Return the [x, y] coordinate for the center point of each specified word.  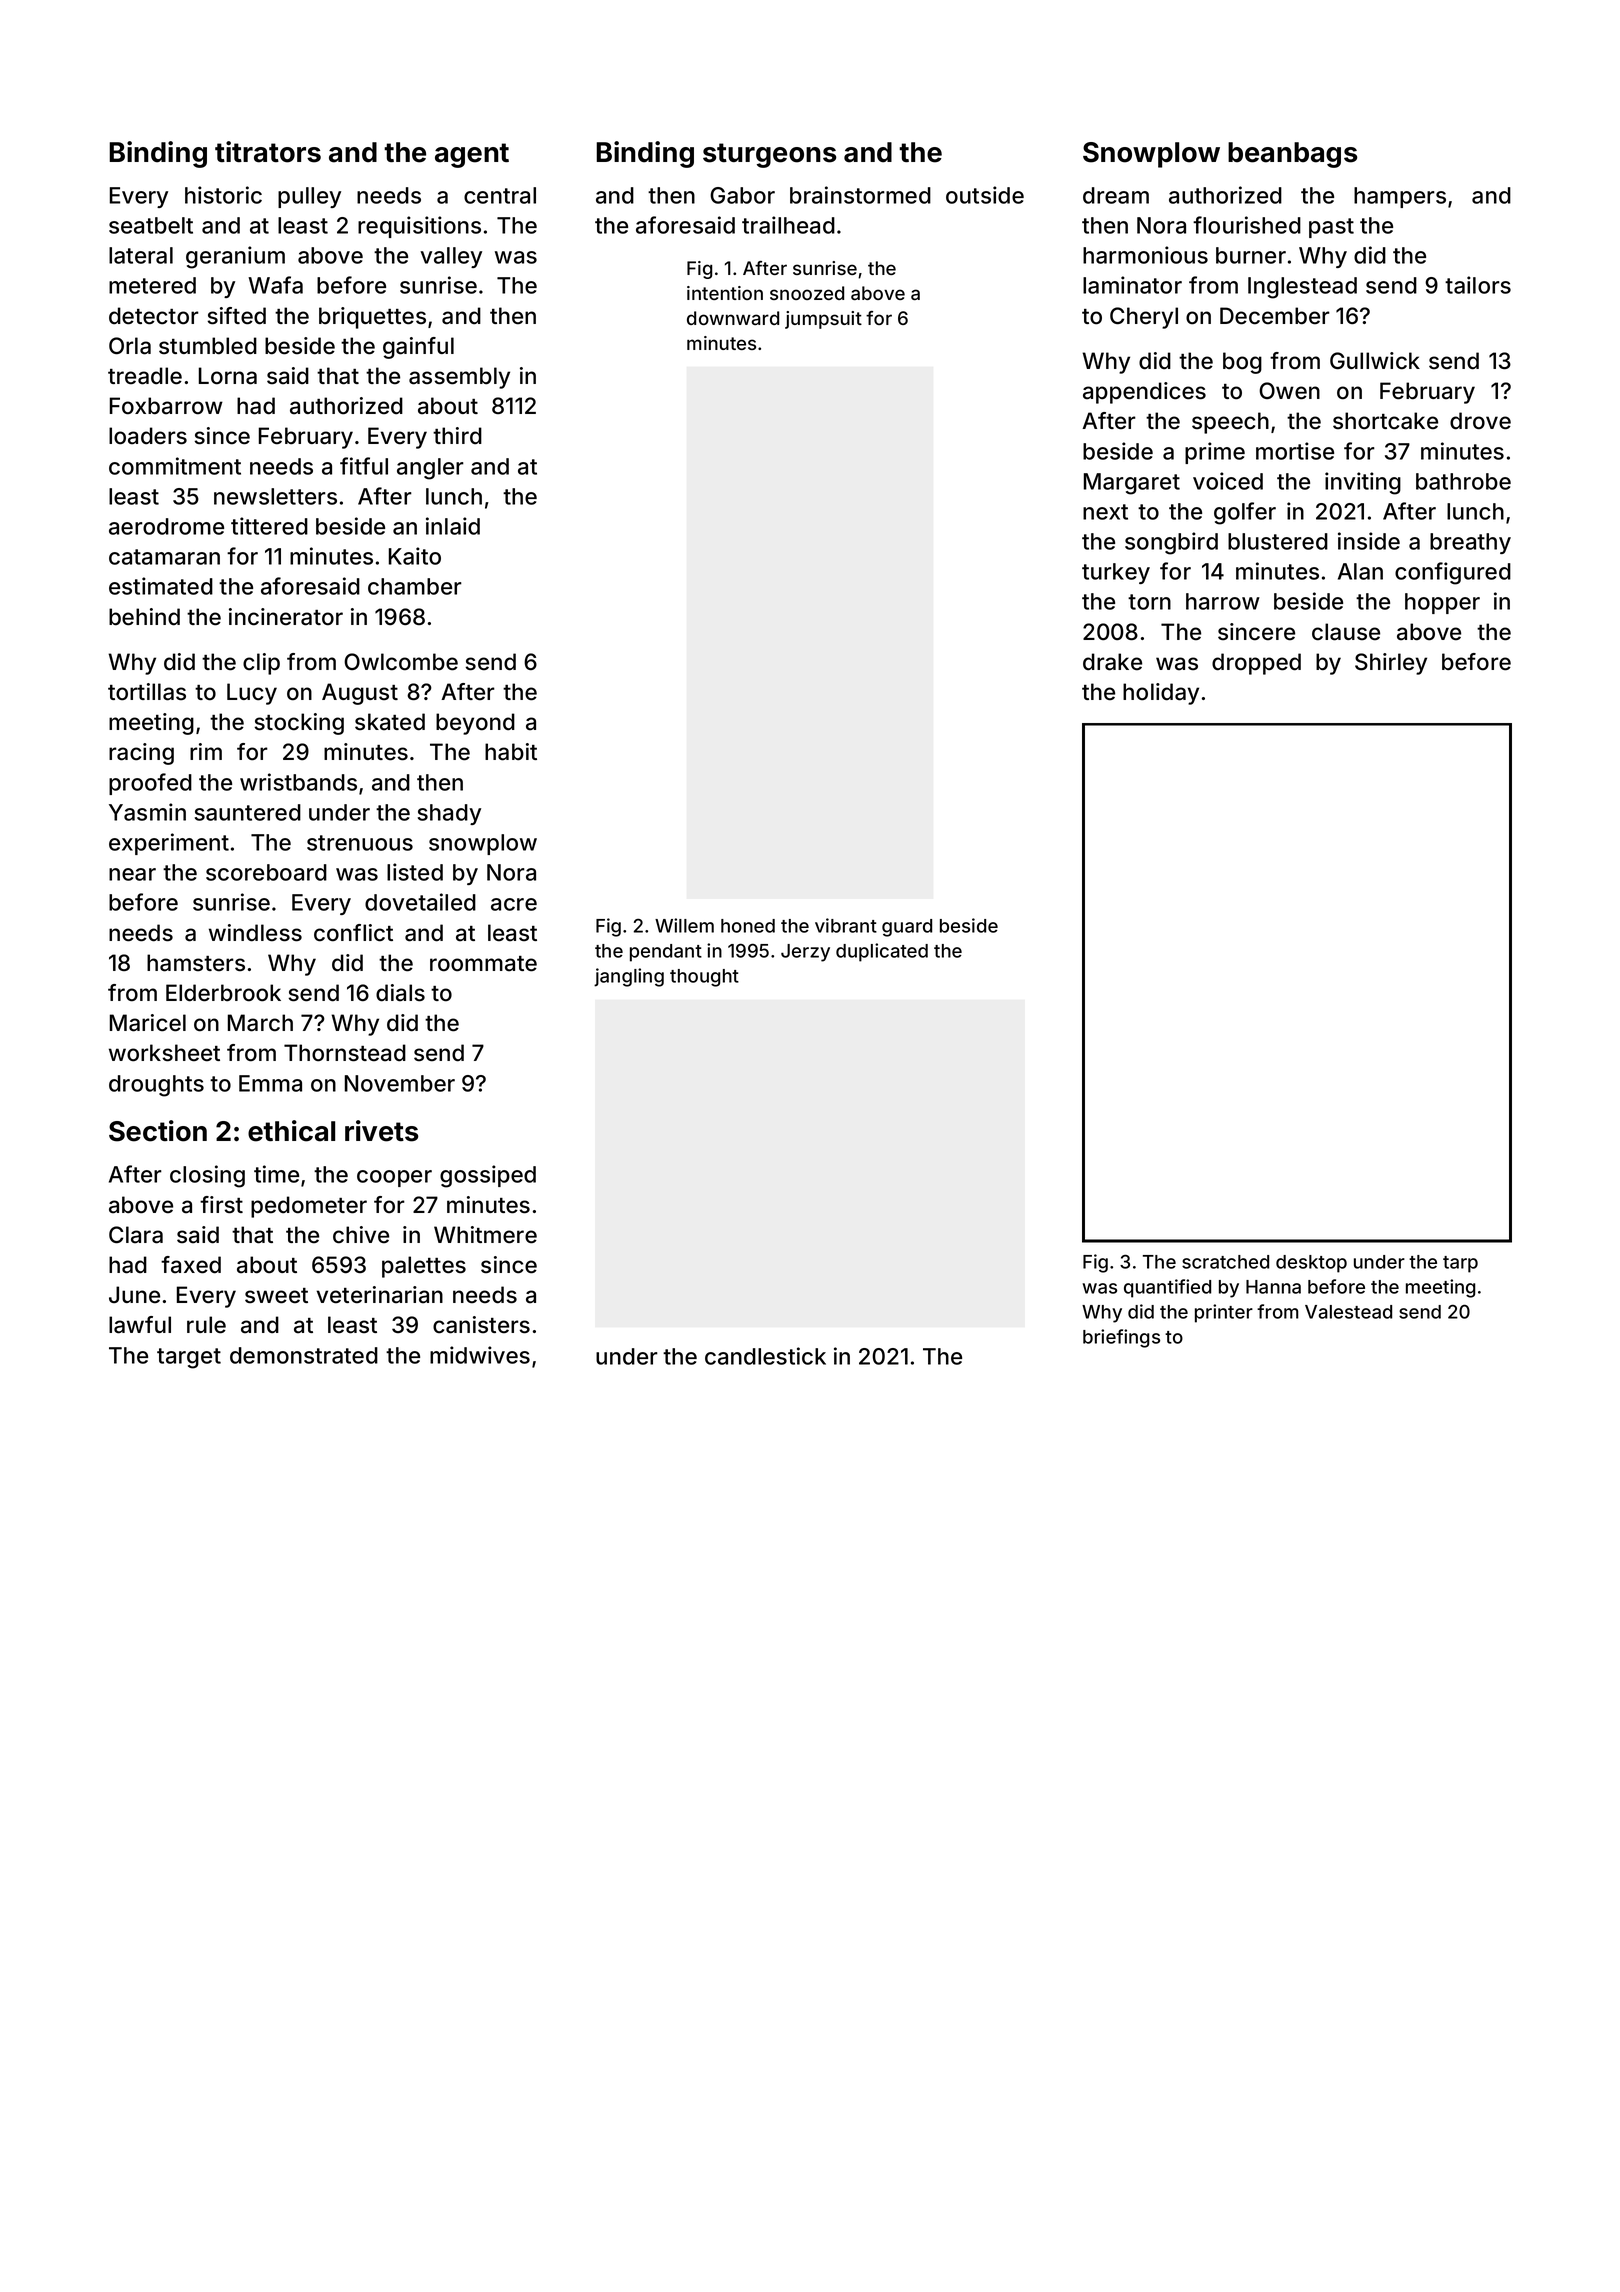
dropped [1256, 664]
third [457, 436]
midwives [480, 1355]
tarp [1460, 1264]
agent [472, 155]
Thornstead [345, 1053]
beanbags [1293, 155]
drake [1112, 662]
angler [430, 469]
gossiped [488, 1176]
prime [1215, 453]
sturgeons [770, 155]
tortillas [147, 692]
